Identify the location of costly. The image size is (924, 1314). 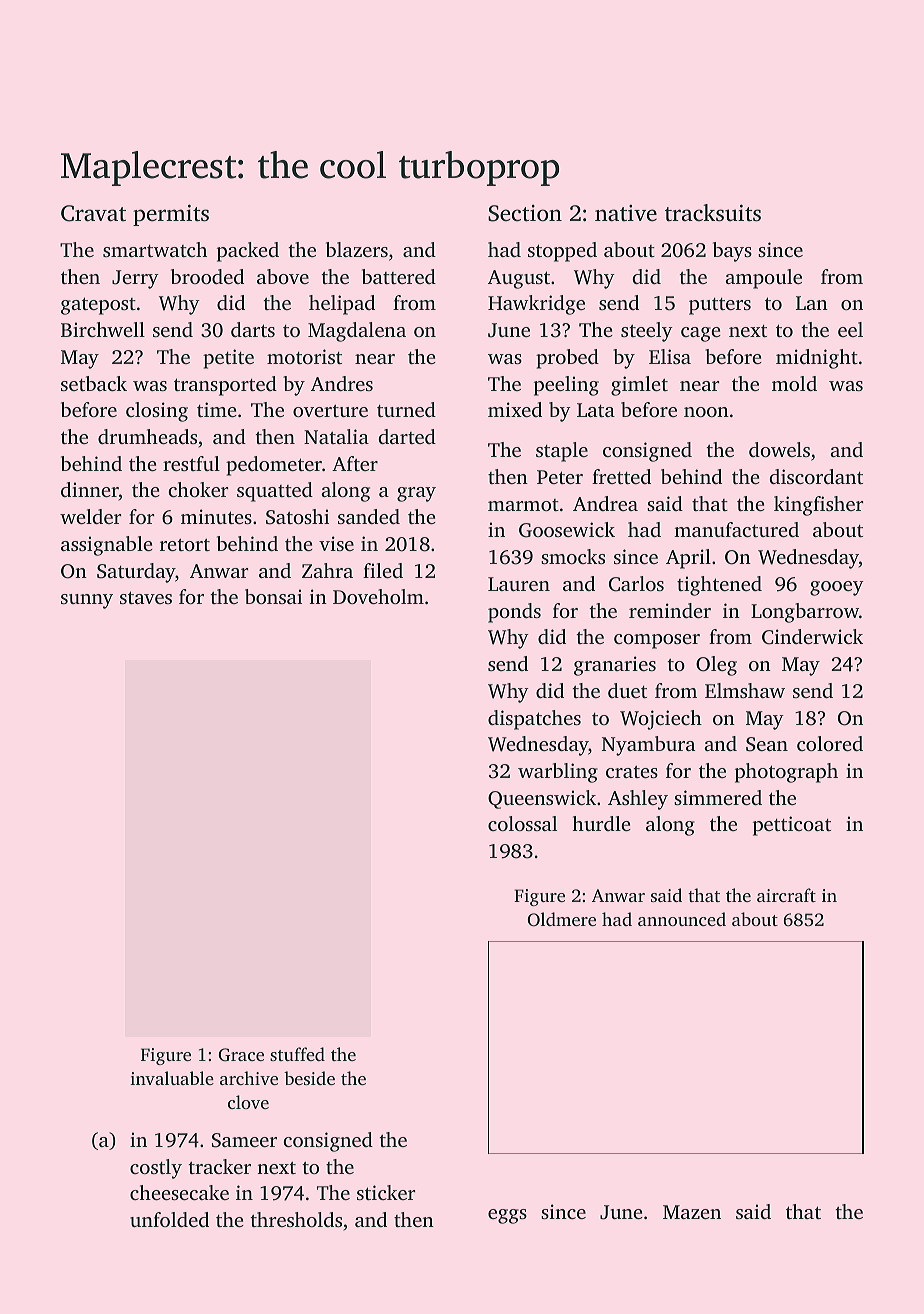
(156, 1169).
